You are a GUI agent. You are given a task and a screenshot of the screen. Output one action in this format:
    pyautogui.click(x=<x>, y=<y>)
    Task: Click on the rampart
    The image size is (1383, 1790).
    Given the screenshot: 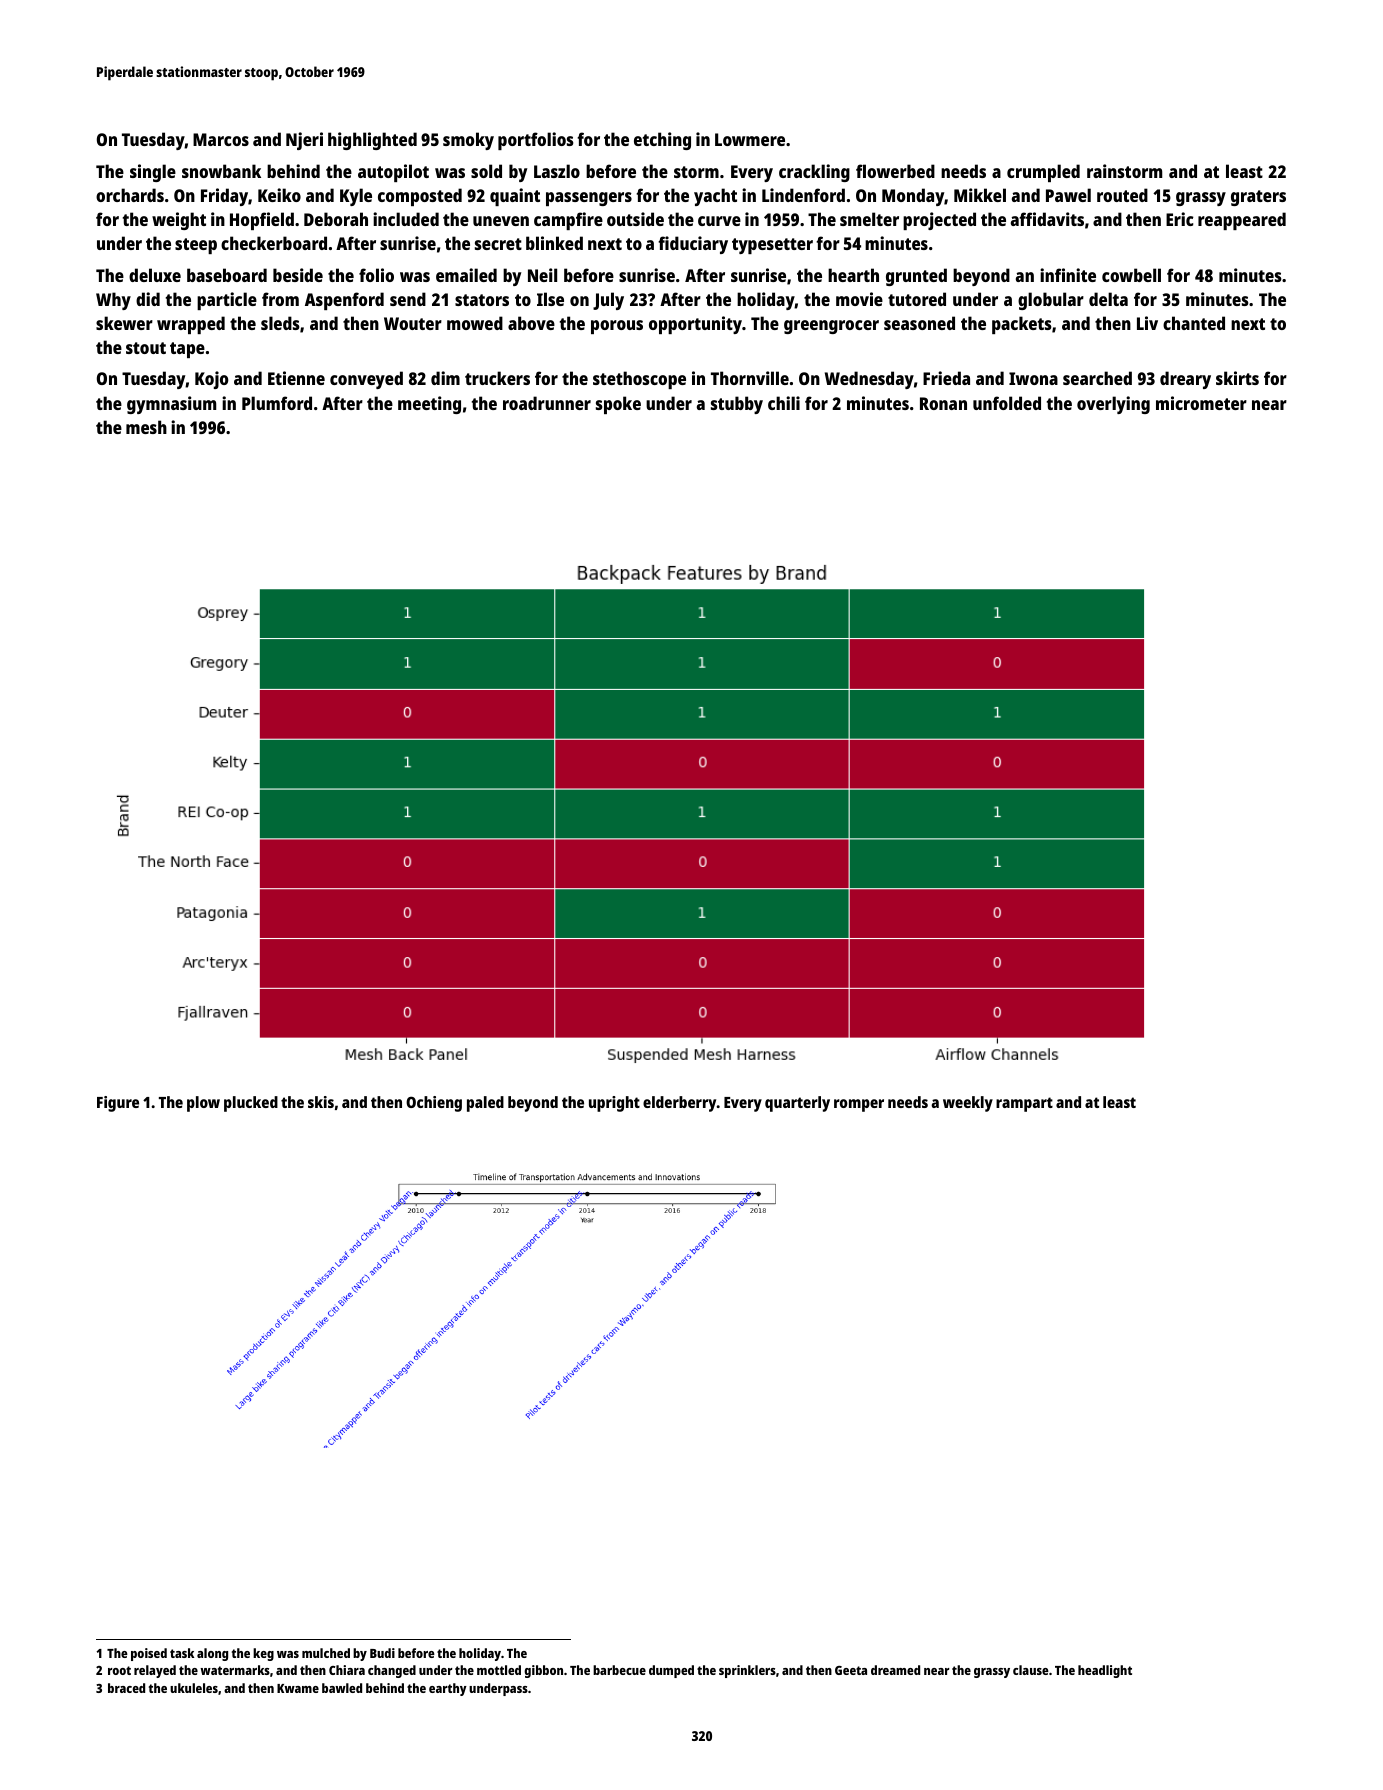 What is the action you would take?
    pyautogui.click(x=1024, y=1104)
